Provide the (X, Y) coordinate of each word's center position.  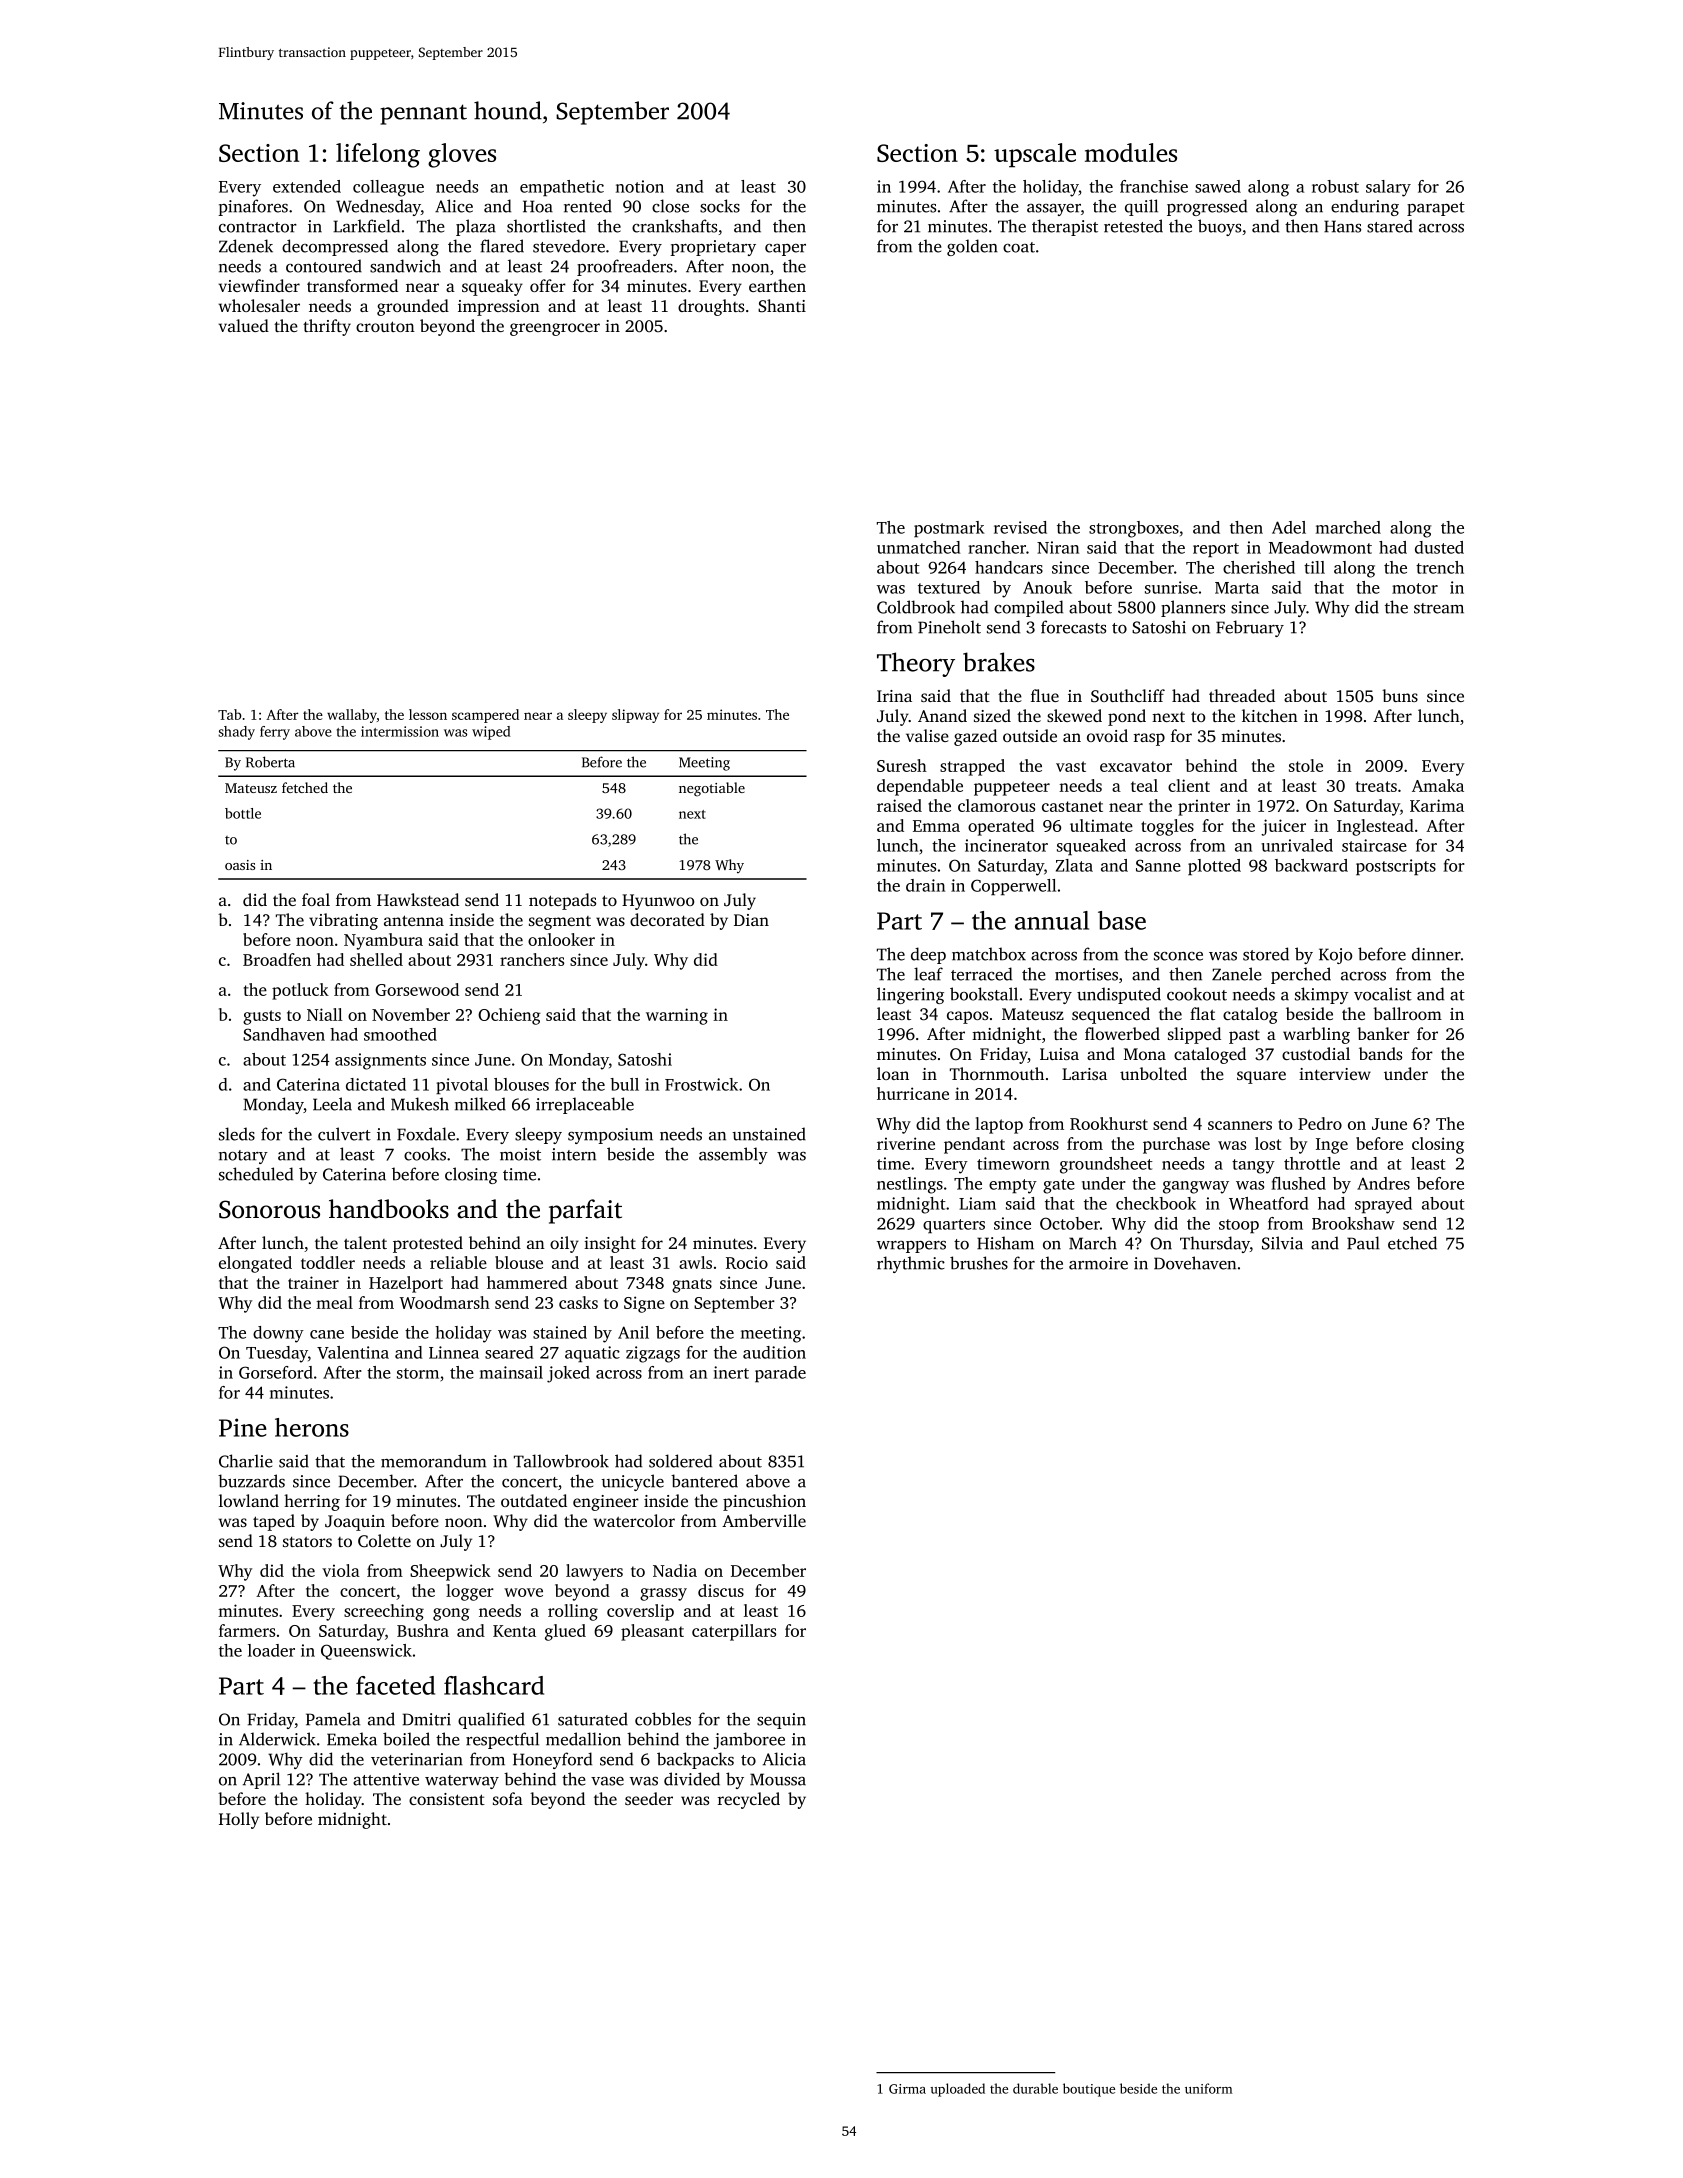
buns (1400, 695)
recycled (749, 1800)
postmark (949, 529)
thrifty (327, 327)
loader (271, 1650)
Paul (1363, 1243)
